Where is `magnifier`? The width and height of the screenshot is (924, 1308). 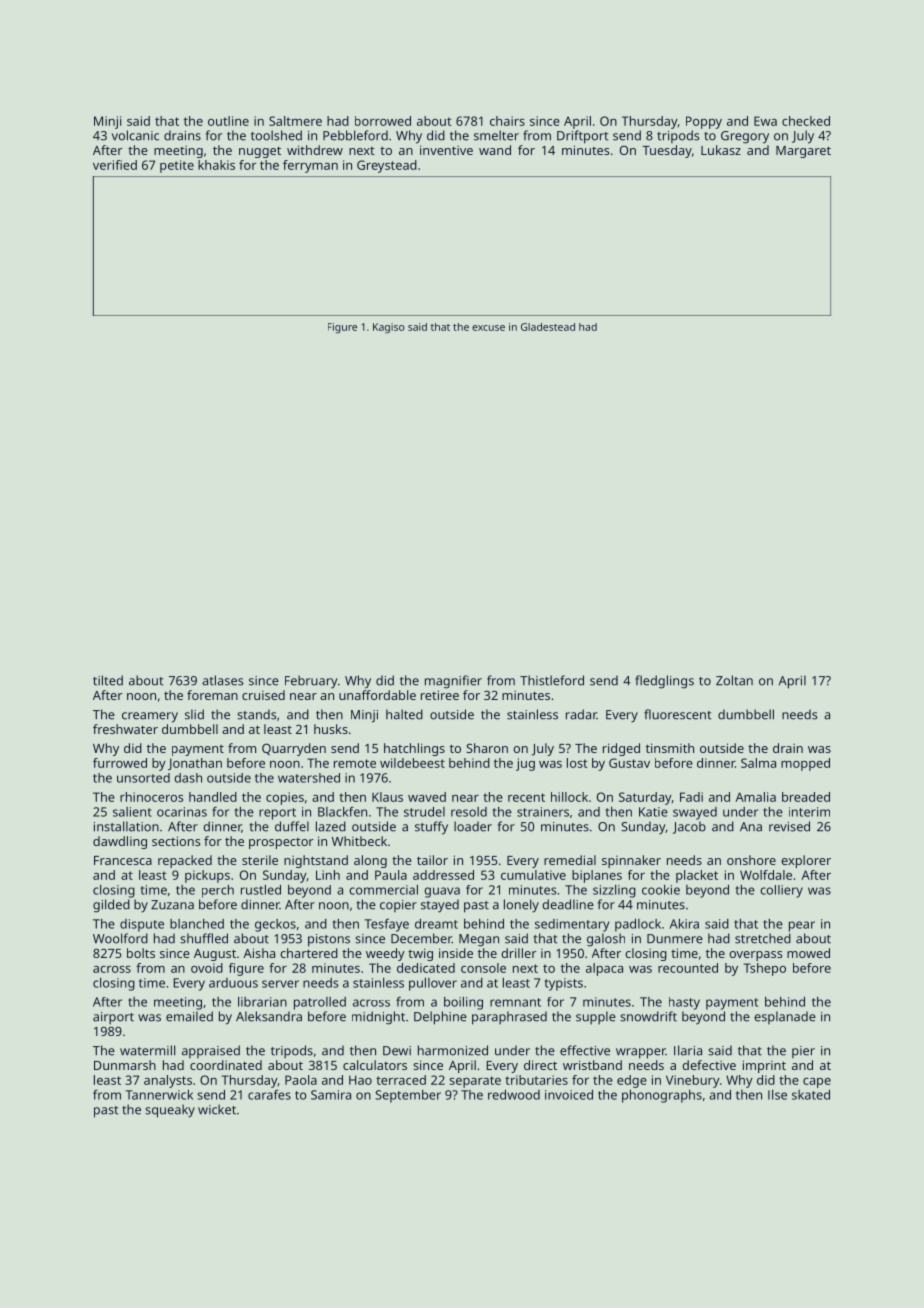
magnifier is located at coordinates (453, 682).
